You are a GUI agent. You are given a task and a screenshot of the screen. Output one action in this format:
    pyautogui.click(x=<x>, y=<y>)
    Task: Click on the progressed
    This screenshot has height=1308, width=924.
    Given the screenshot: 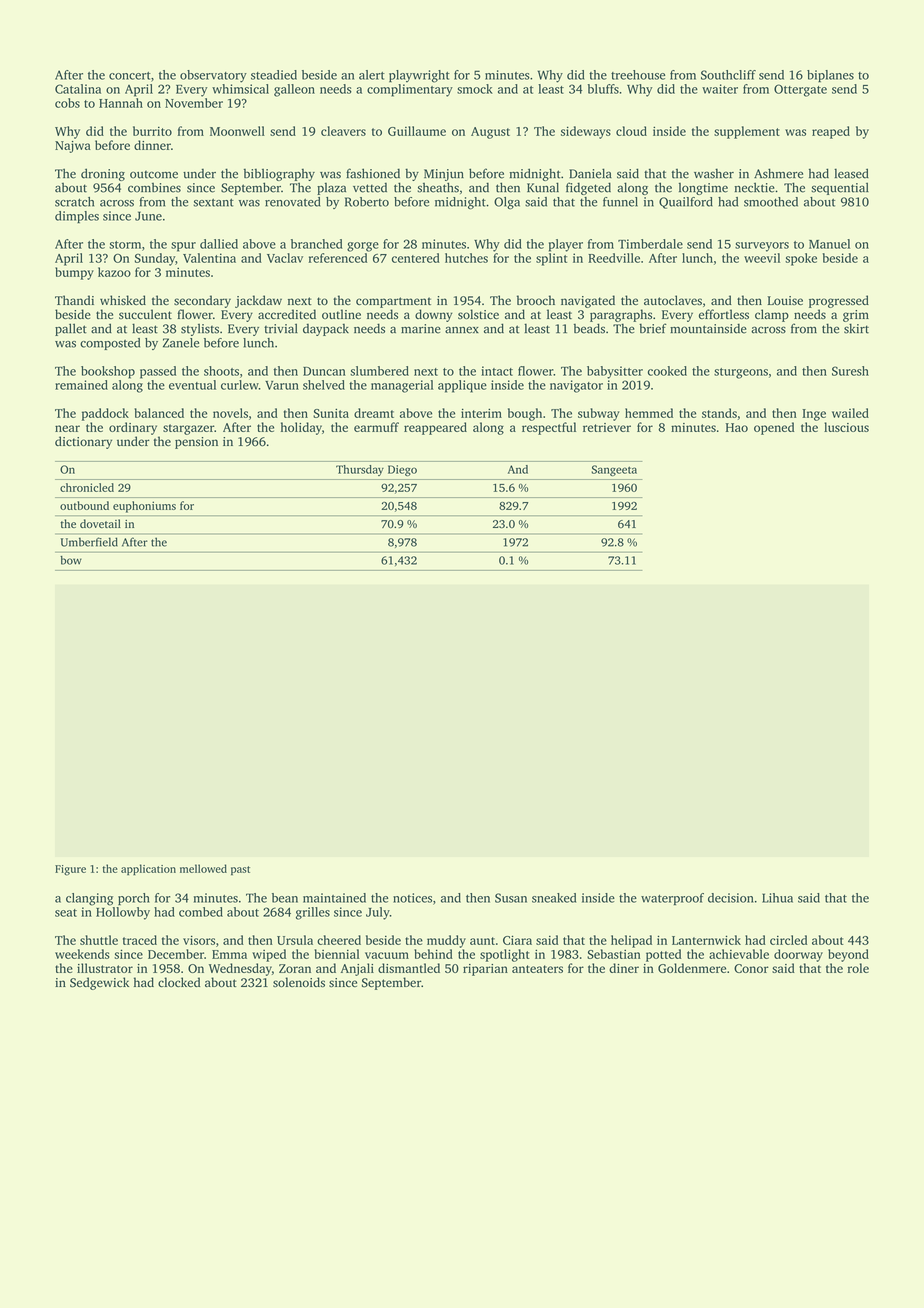 What is the action you would take?
    pyautogui.click(x=839, y=301)
